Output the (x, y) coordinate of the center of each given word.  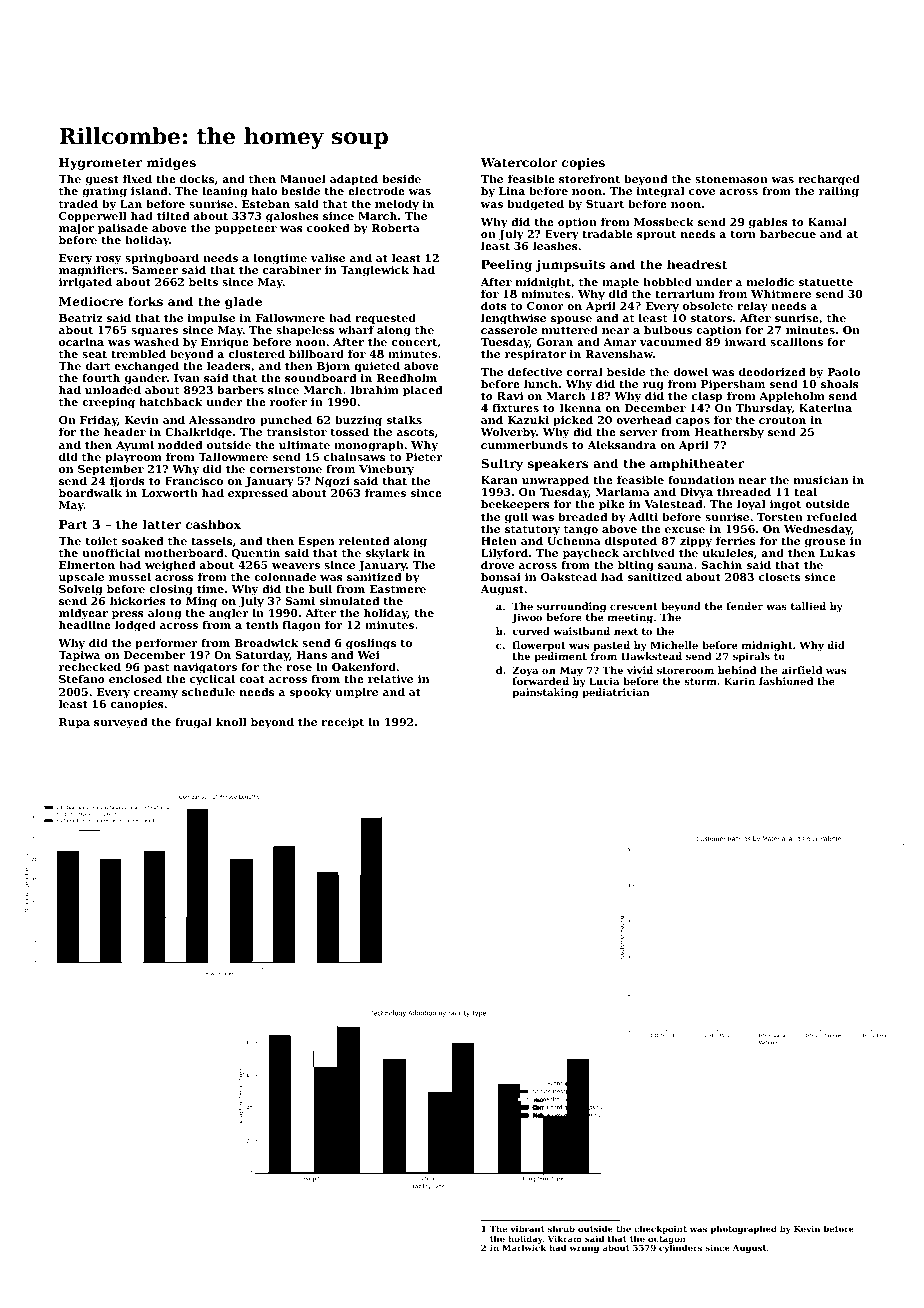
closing (171, 590)
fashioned (786, 681)
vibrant (527, 1228)
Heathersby (729, 433)
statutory (532, 530)
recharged (829, 180)
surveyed (120, 723)
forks (145, 301)
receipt (342, 723)
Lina (512, 191)
